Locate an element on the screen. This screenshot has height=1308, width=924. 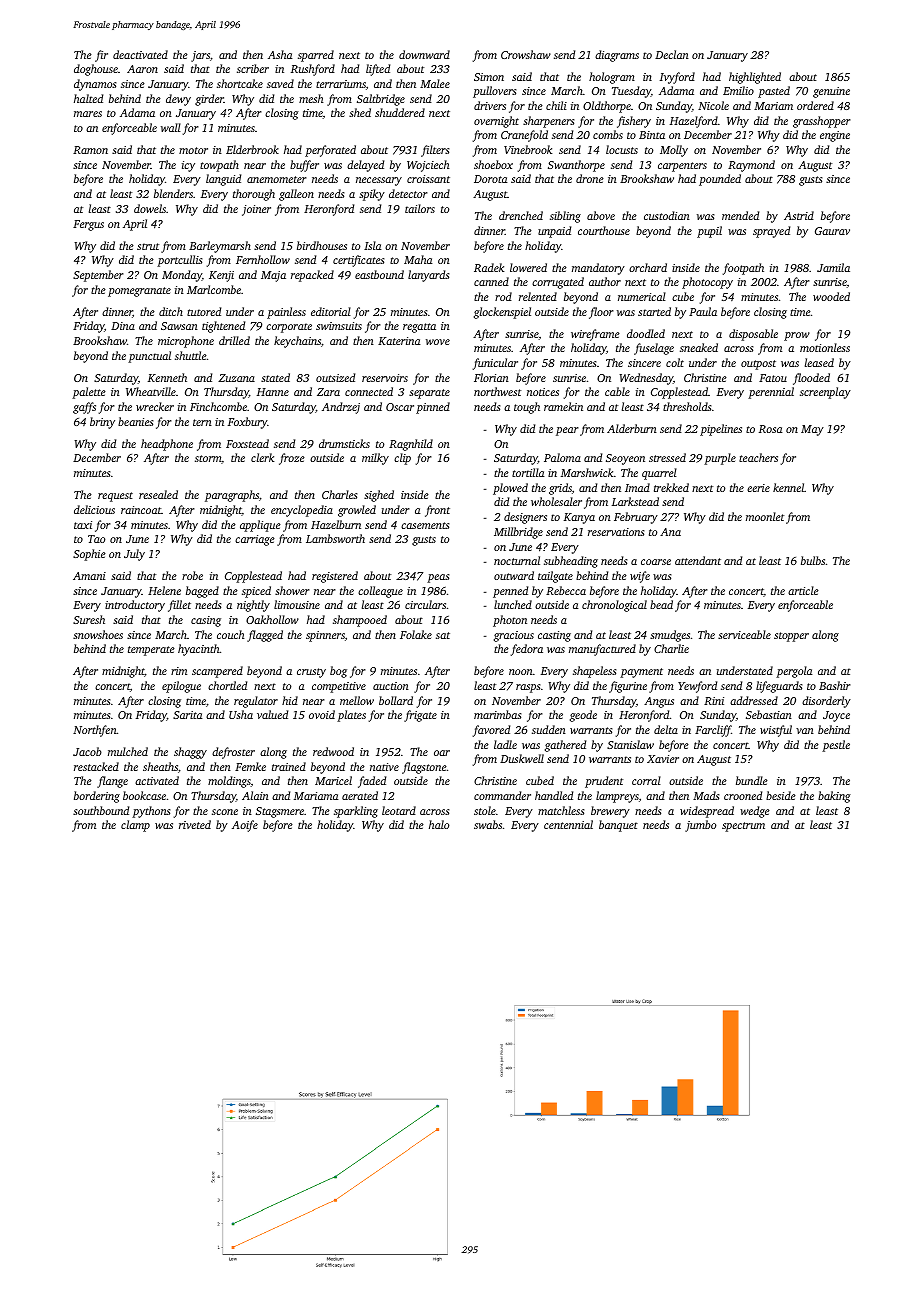
attendant is located at coordinates (698, 560).
